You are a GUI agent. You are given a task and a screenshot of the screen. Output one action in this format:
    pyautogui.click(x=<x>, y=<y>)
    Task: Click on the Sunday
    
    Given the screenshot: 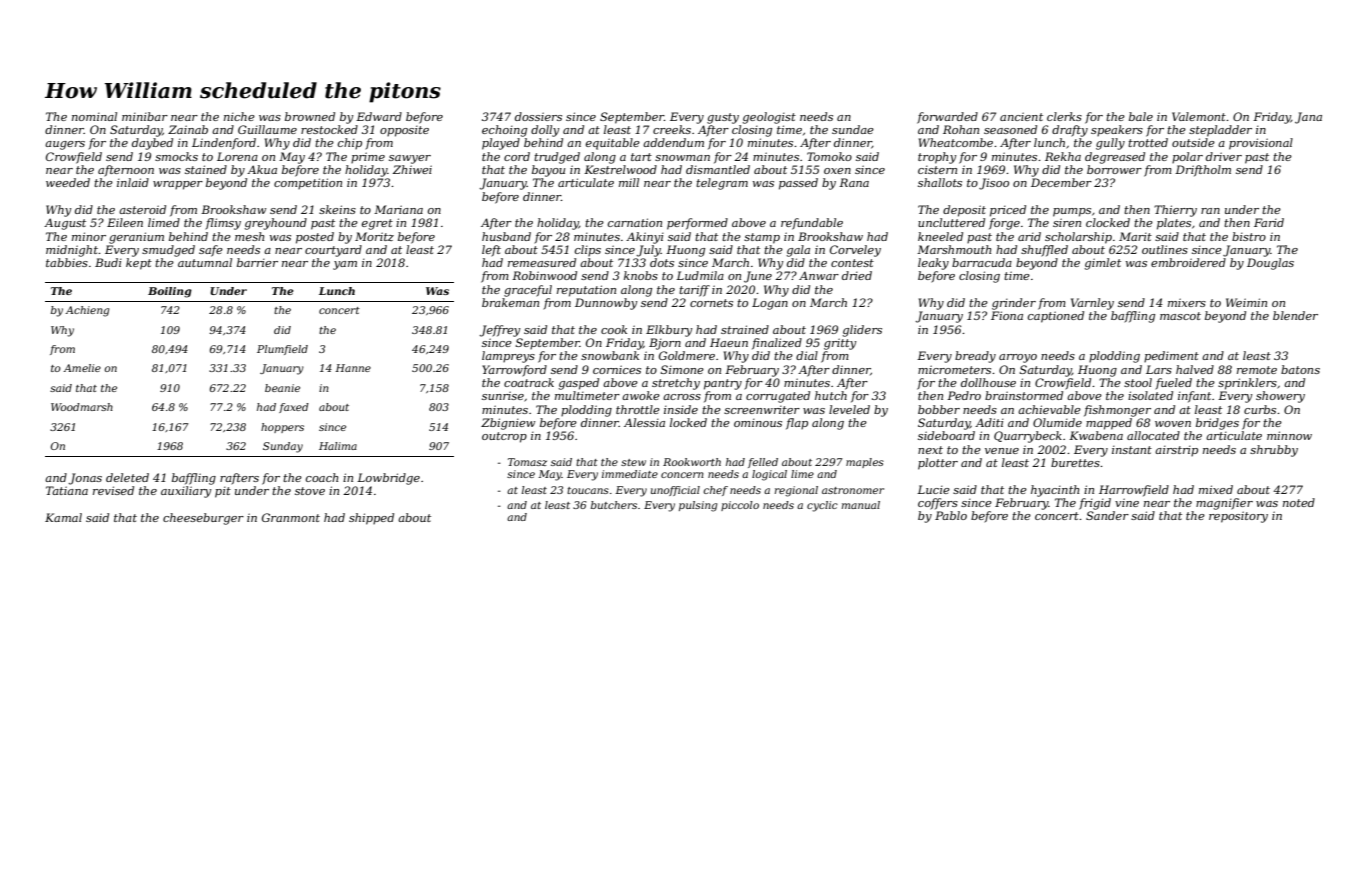 What is the action you would take?
    pyautogui.click(x=283, y=447)
